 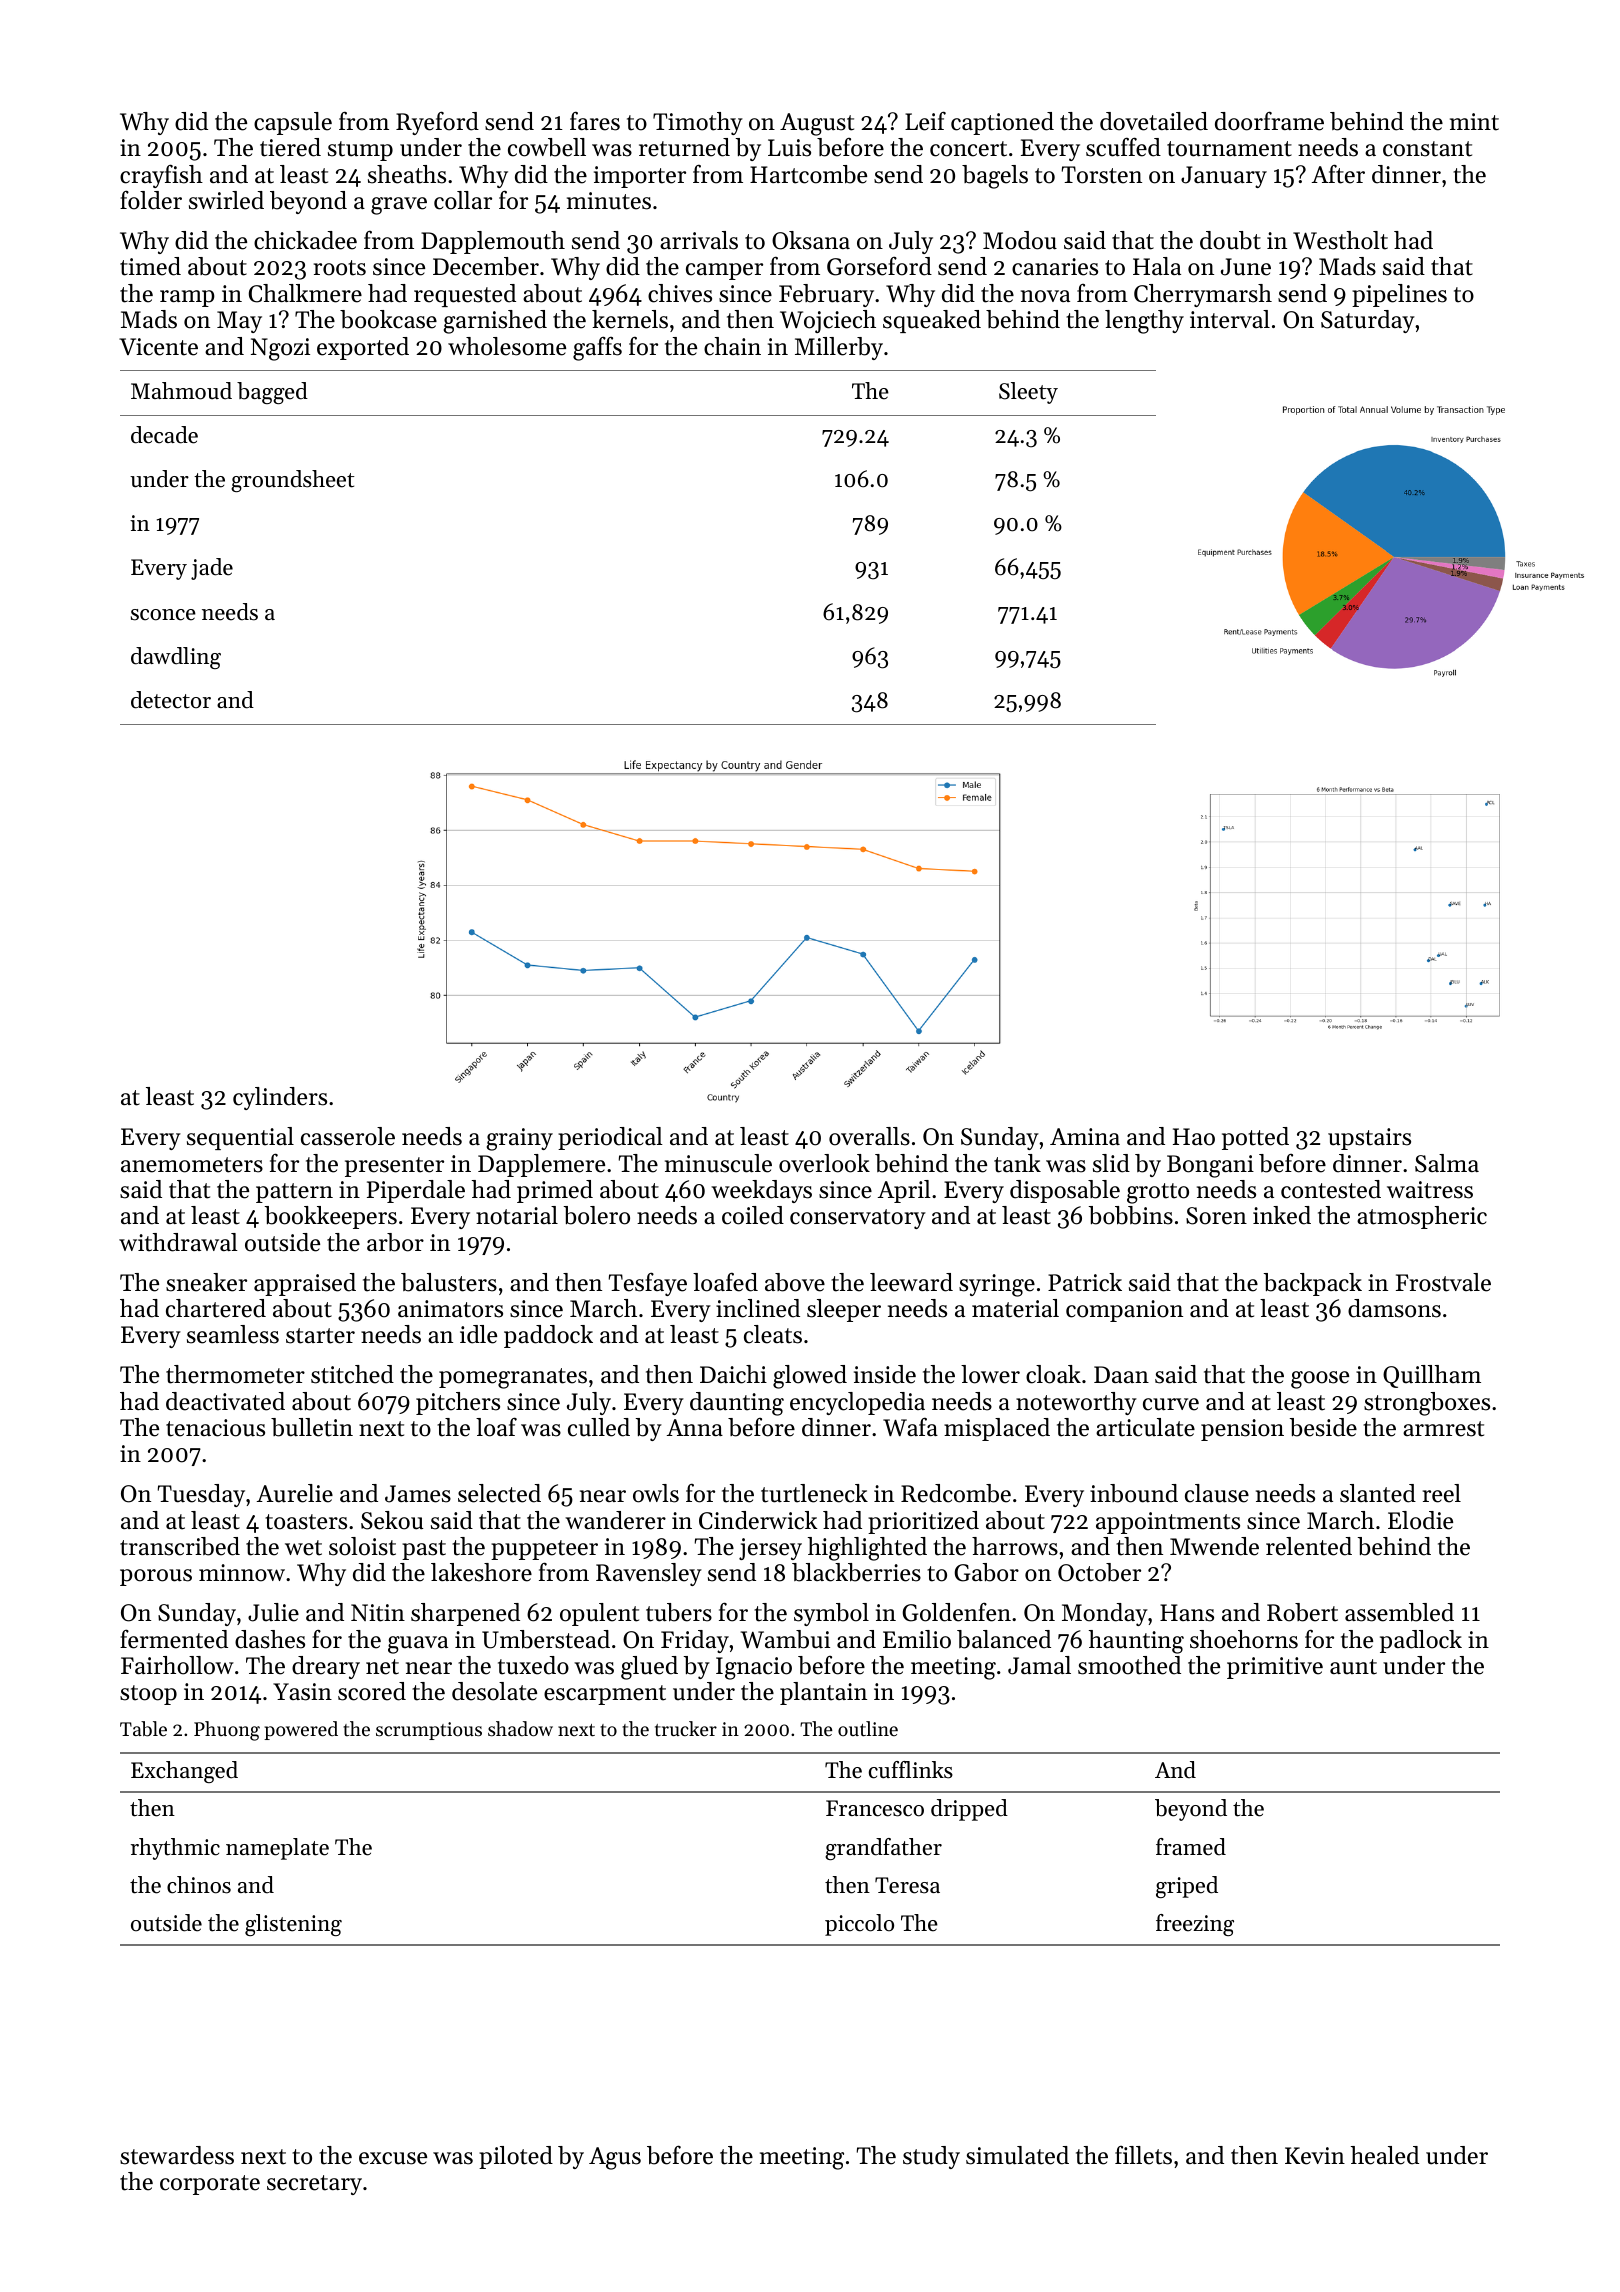 I want to click on glistening, so click(x=293, y=1925).
